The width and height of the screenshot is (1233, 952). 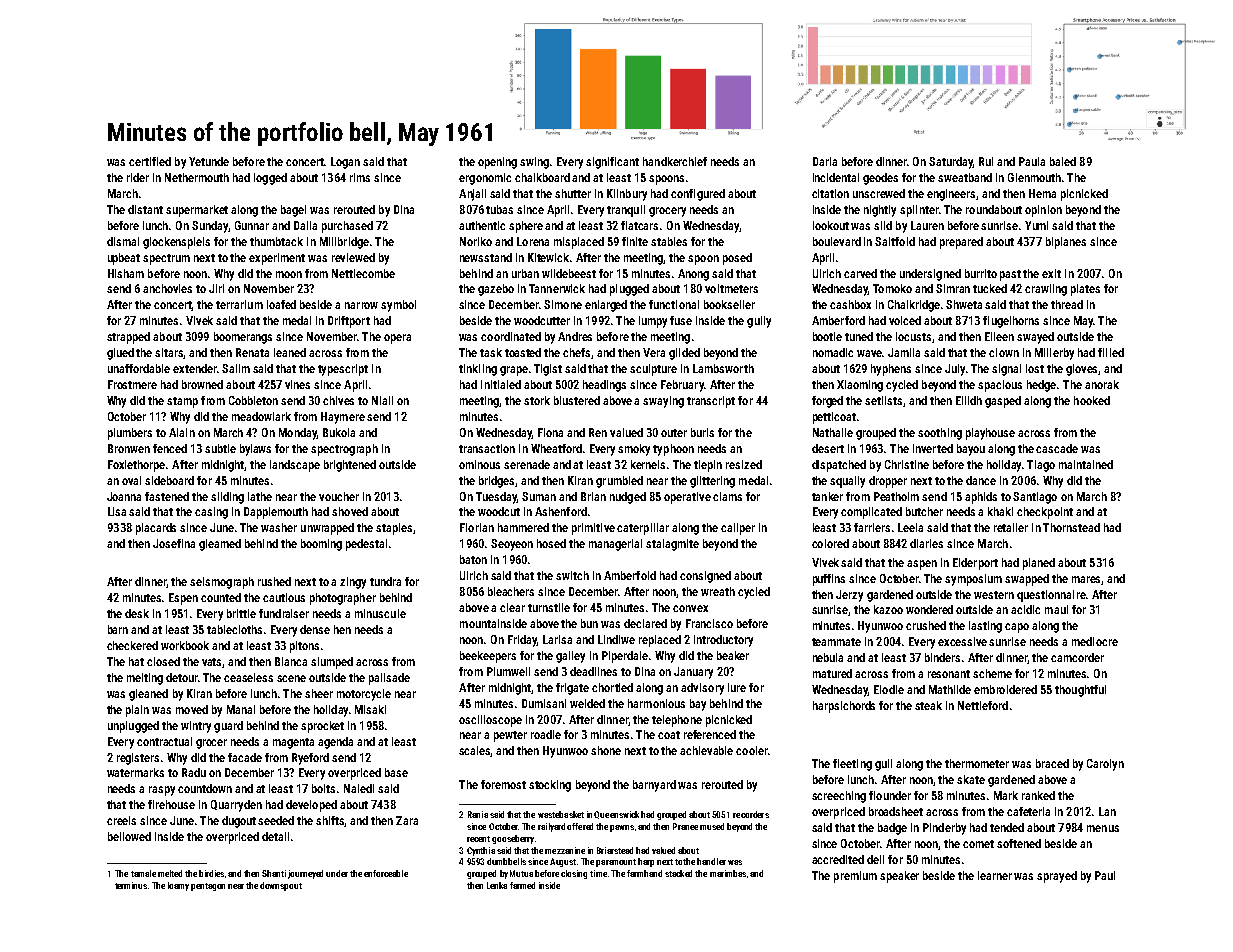 What do you see at coordinates (539, 496) in the screenshot?
I see `Suman` at bounding box center [539, 496].
